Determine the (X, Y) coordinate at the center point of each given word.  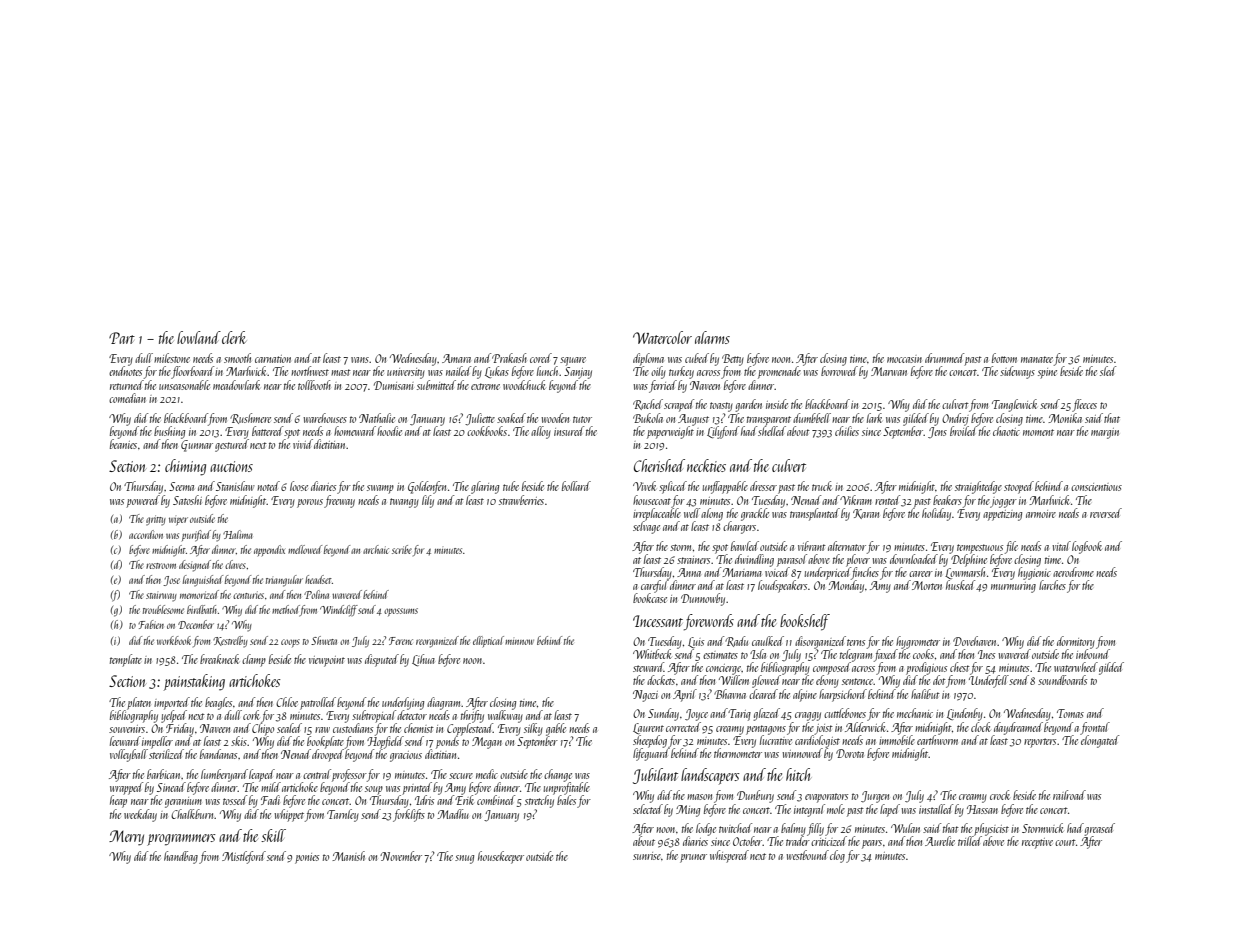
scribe (402, 549)
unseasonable (184, 385)
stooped (1019, 487)
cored (541, 358)
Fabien (151, 624)
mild (271, 787)
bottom (1004, 358)
